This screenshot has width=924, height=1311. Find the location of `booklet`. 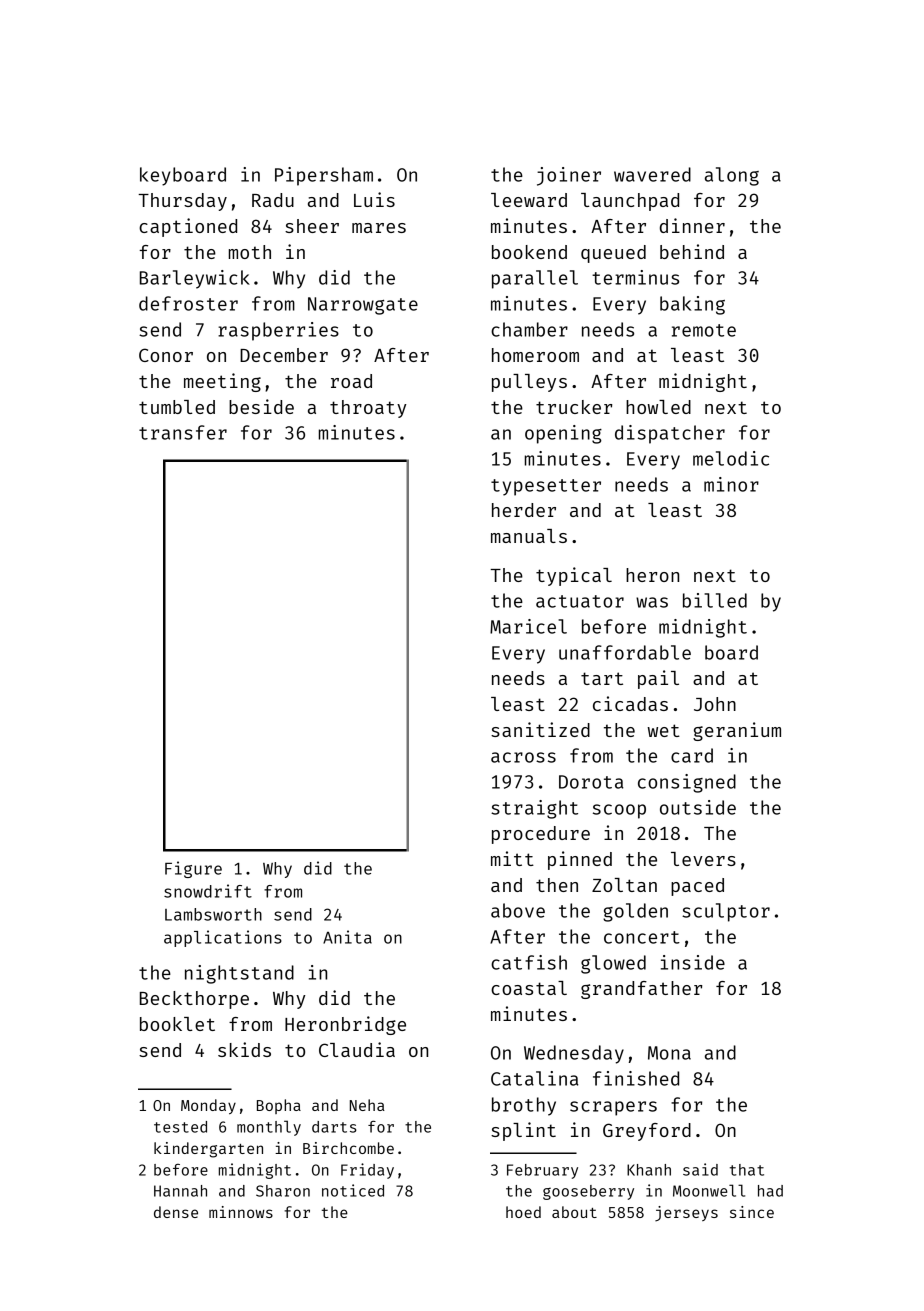

booklet is located at coordinates (177, 1024).
